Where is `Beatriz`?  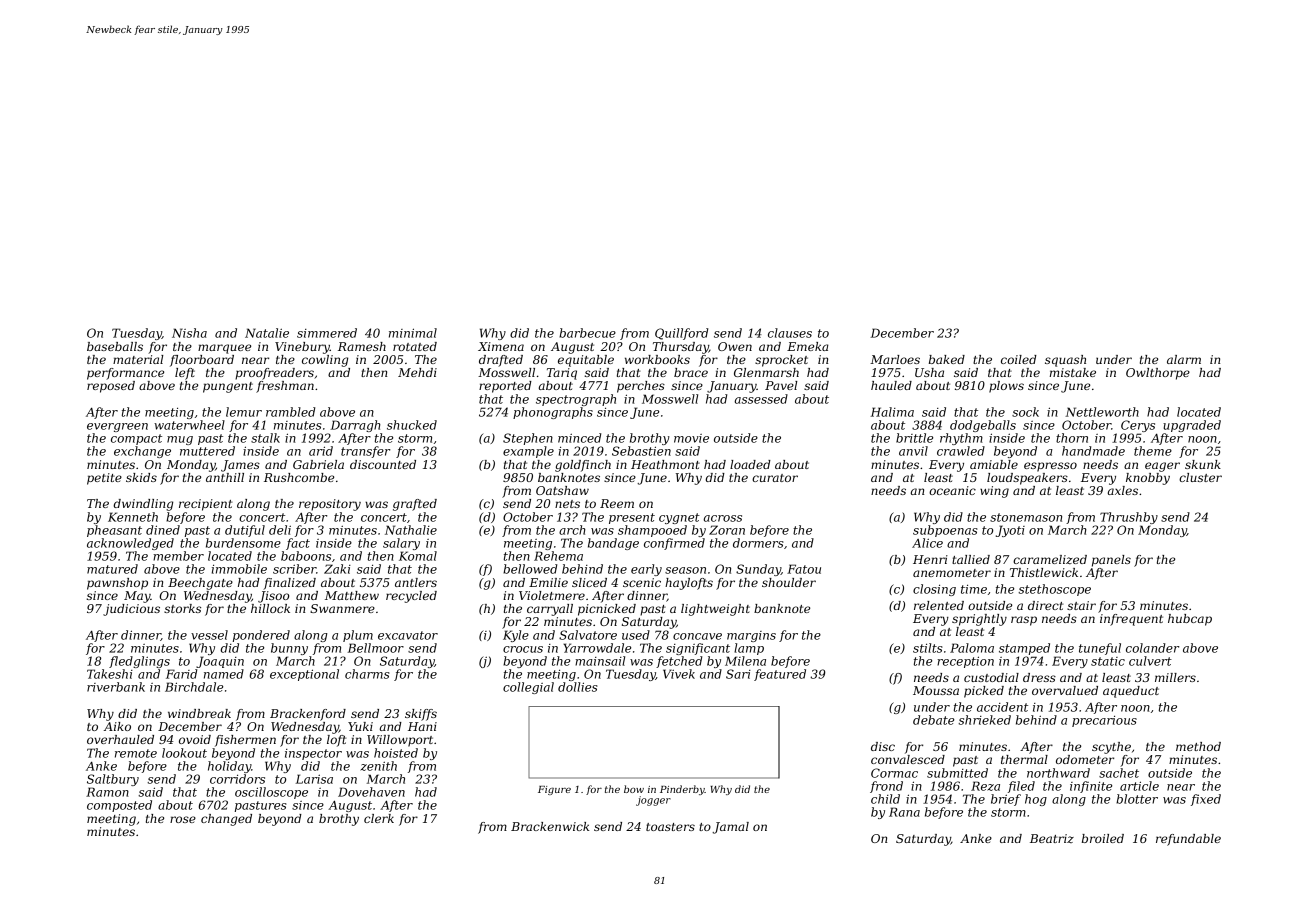 Beatriz is located at coordinates (1052, 838).
